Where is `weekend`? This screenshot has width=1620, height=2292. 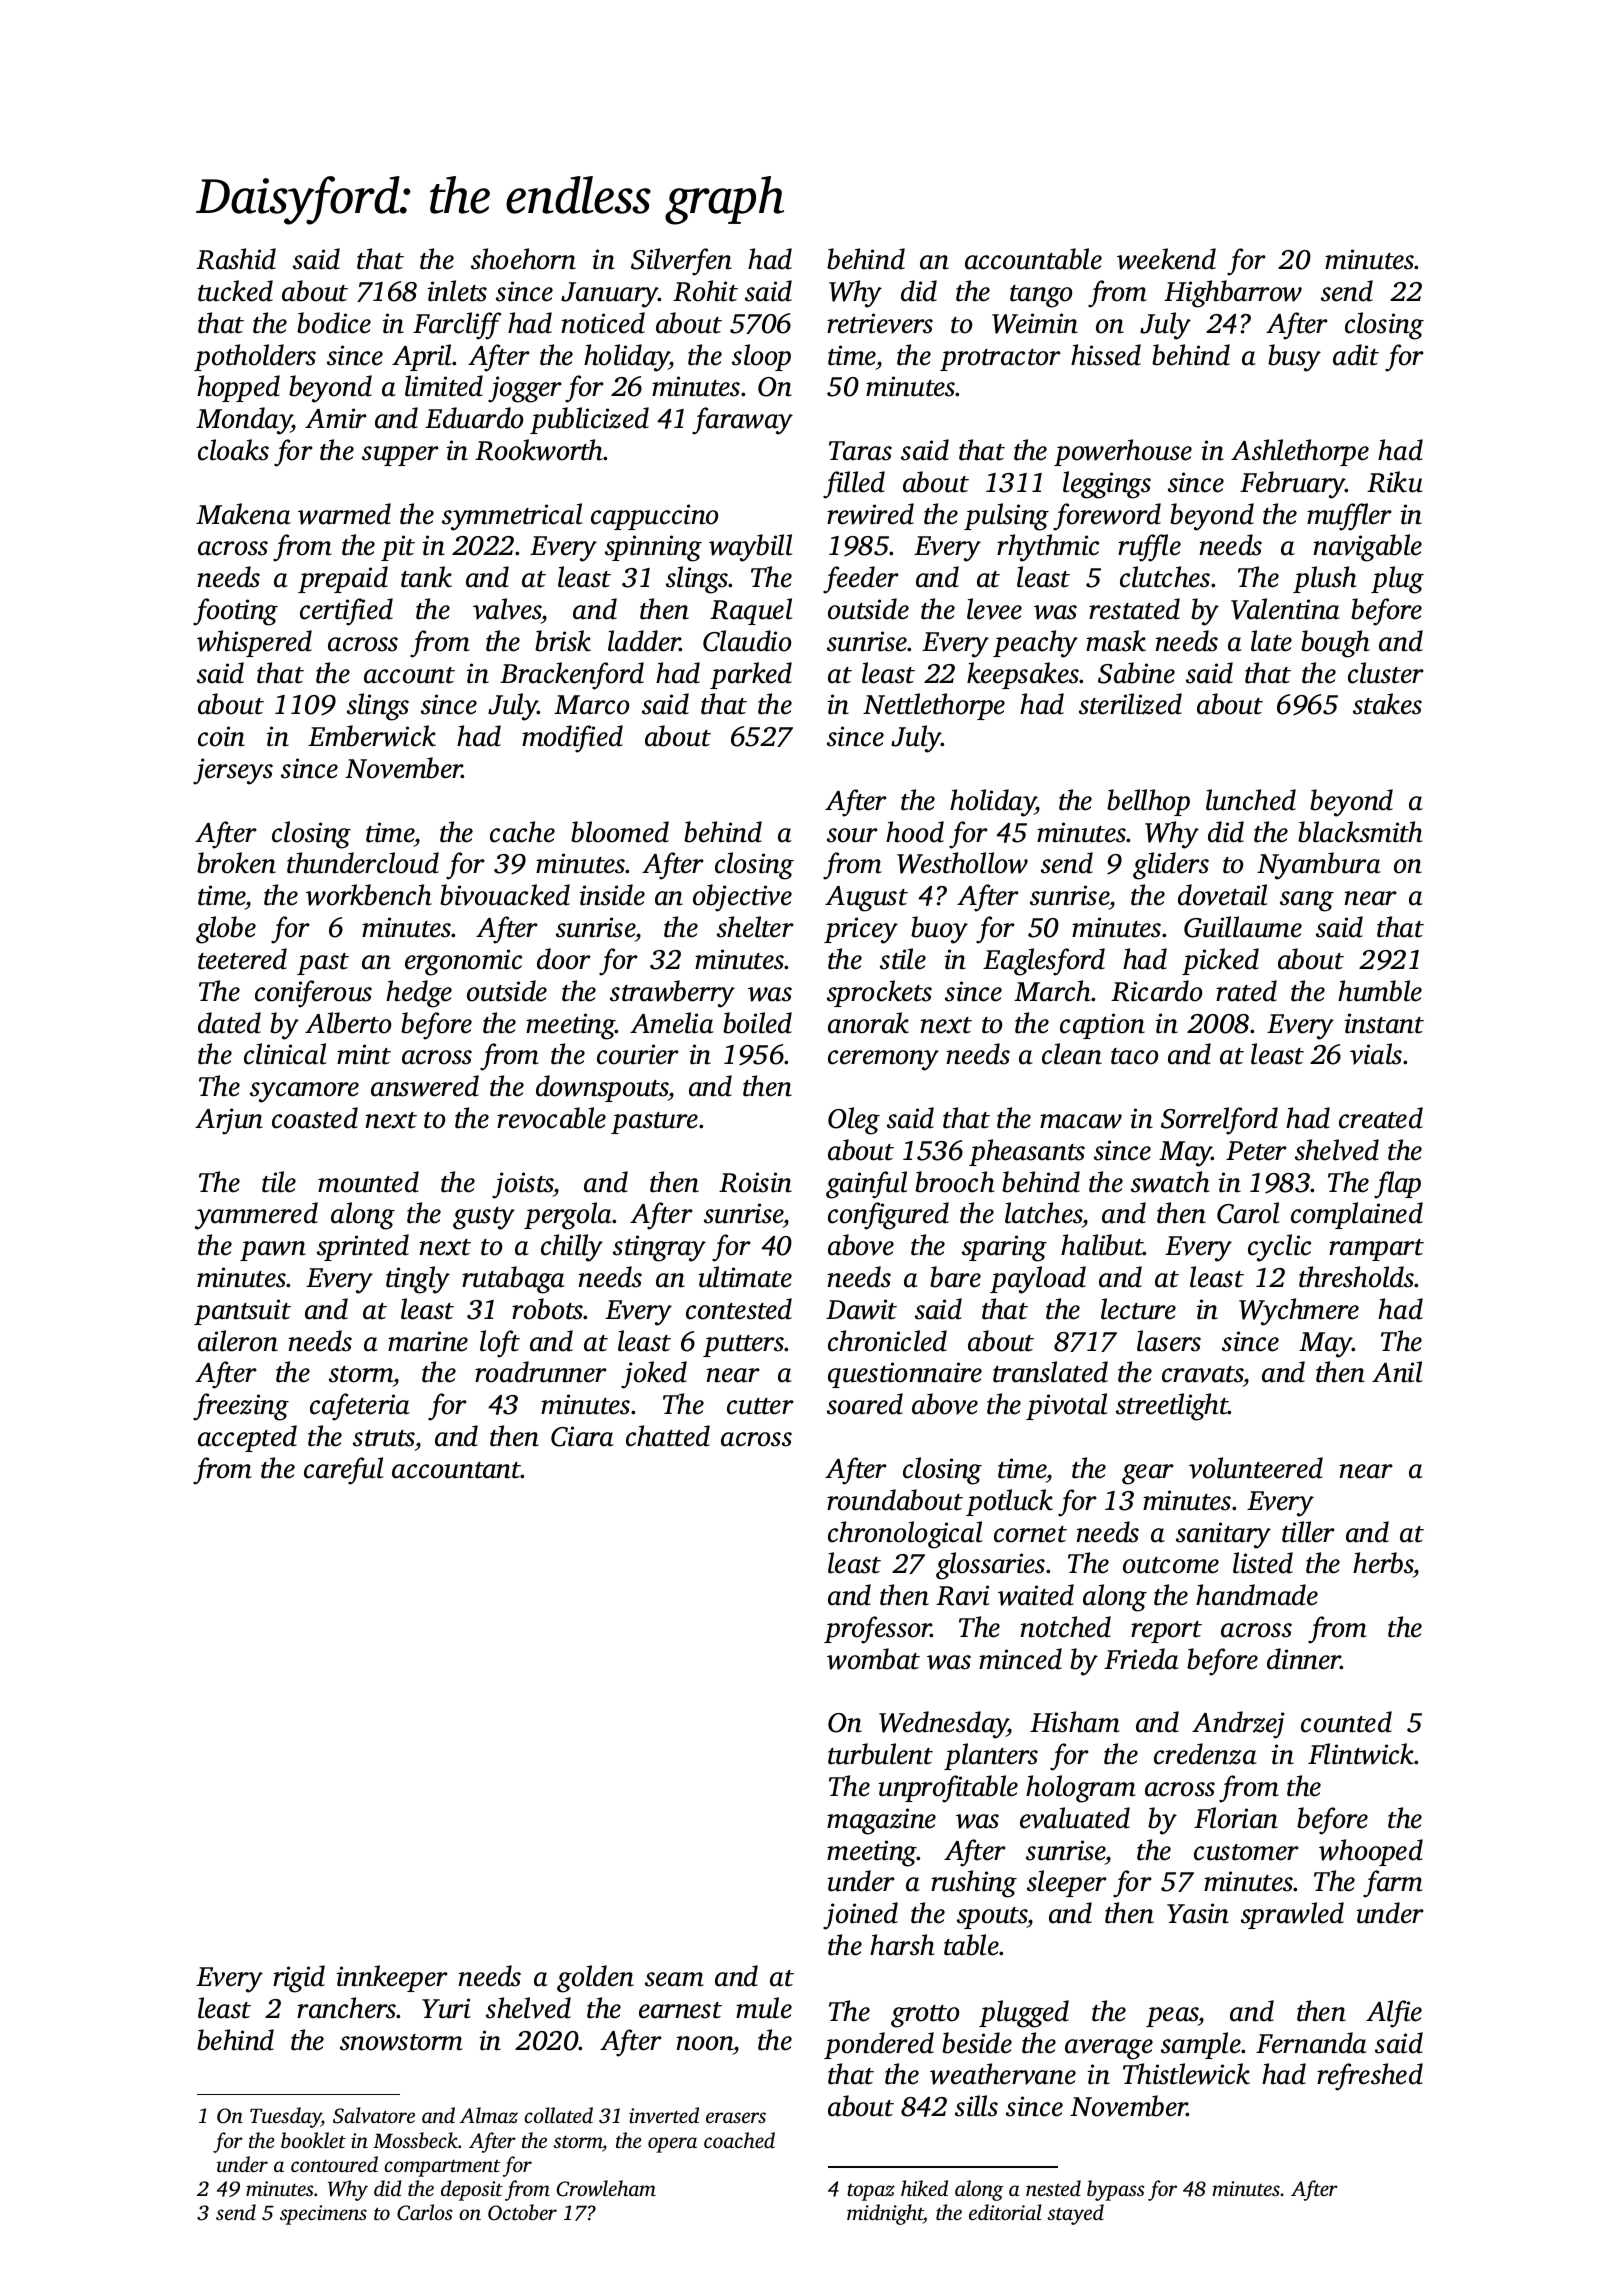 weekend is located at coordinates (1166, 259).
